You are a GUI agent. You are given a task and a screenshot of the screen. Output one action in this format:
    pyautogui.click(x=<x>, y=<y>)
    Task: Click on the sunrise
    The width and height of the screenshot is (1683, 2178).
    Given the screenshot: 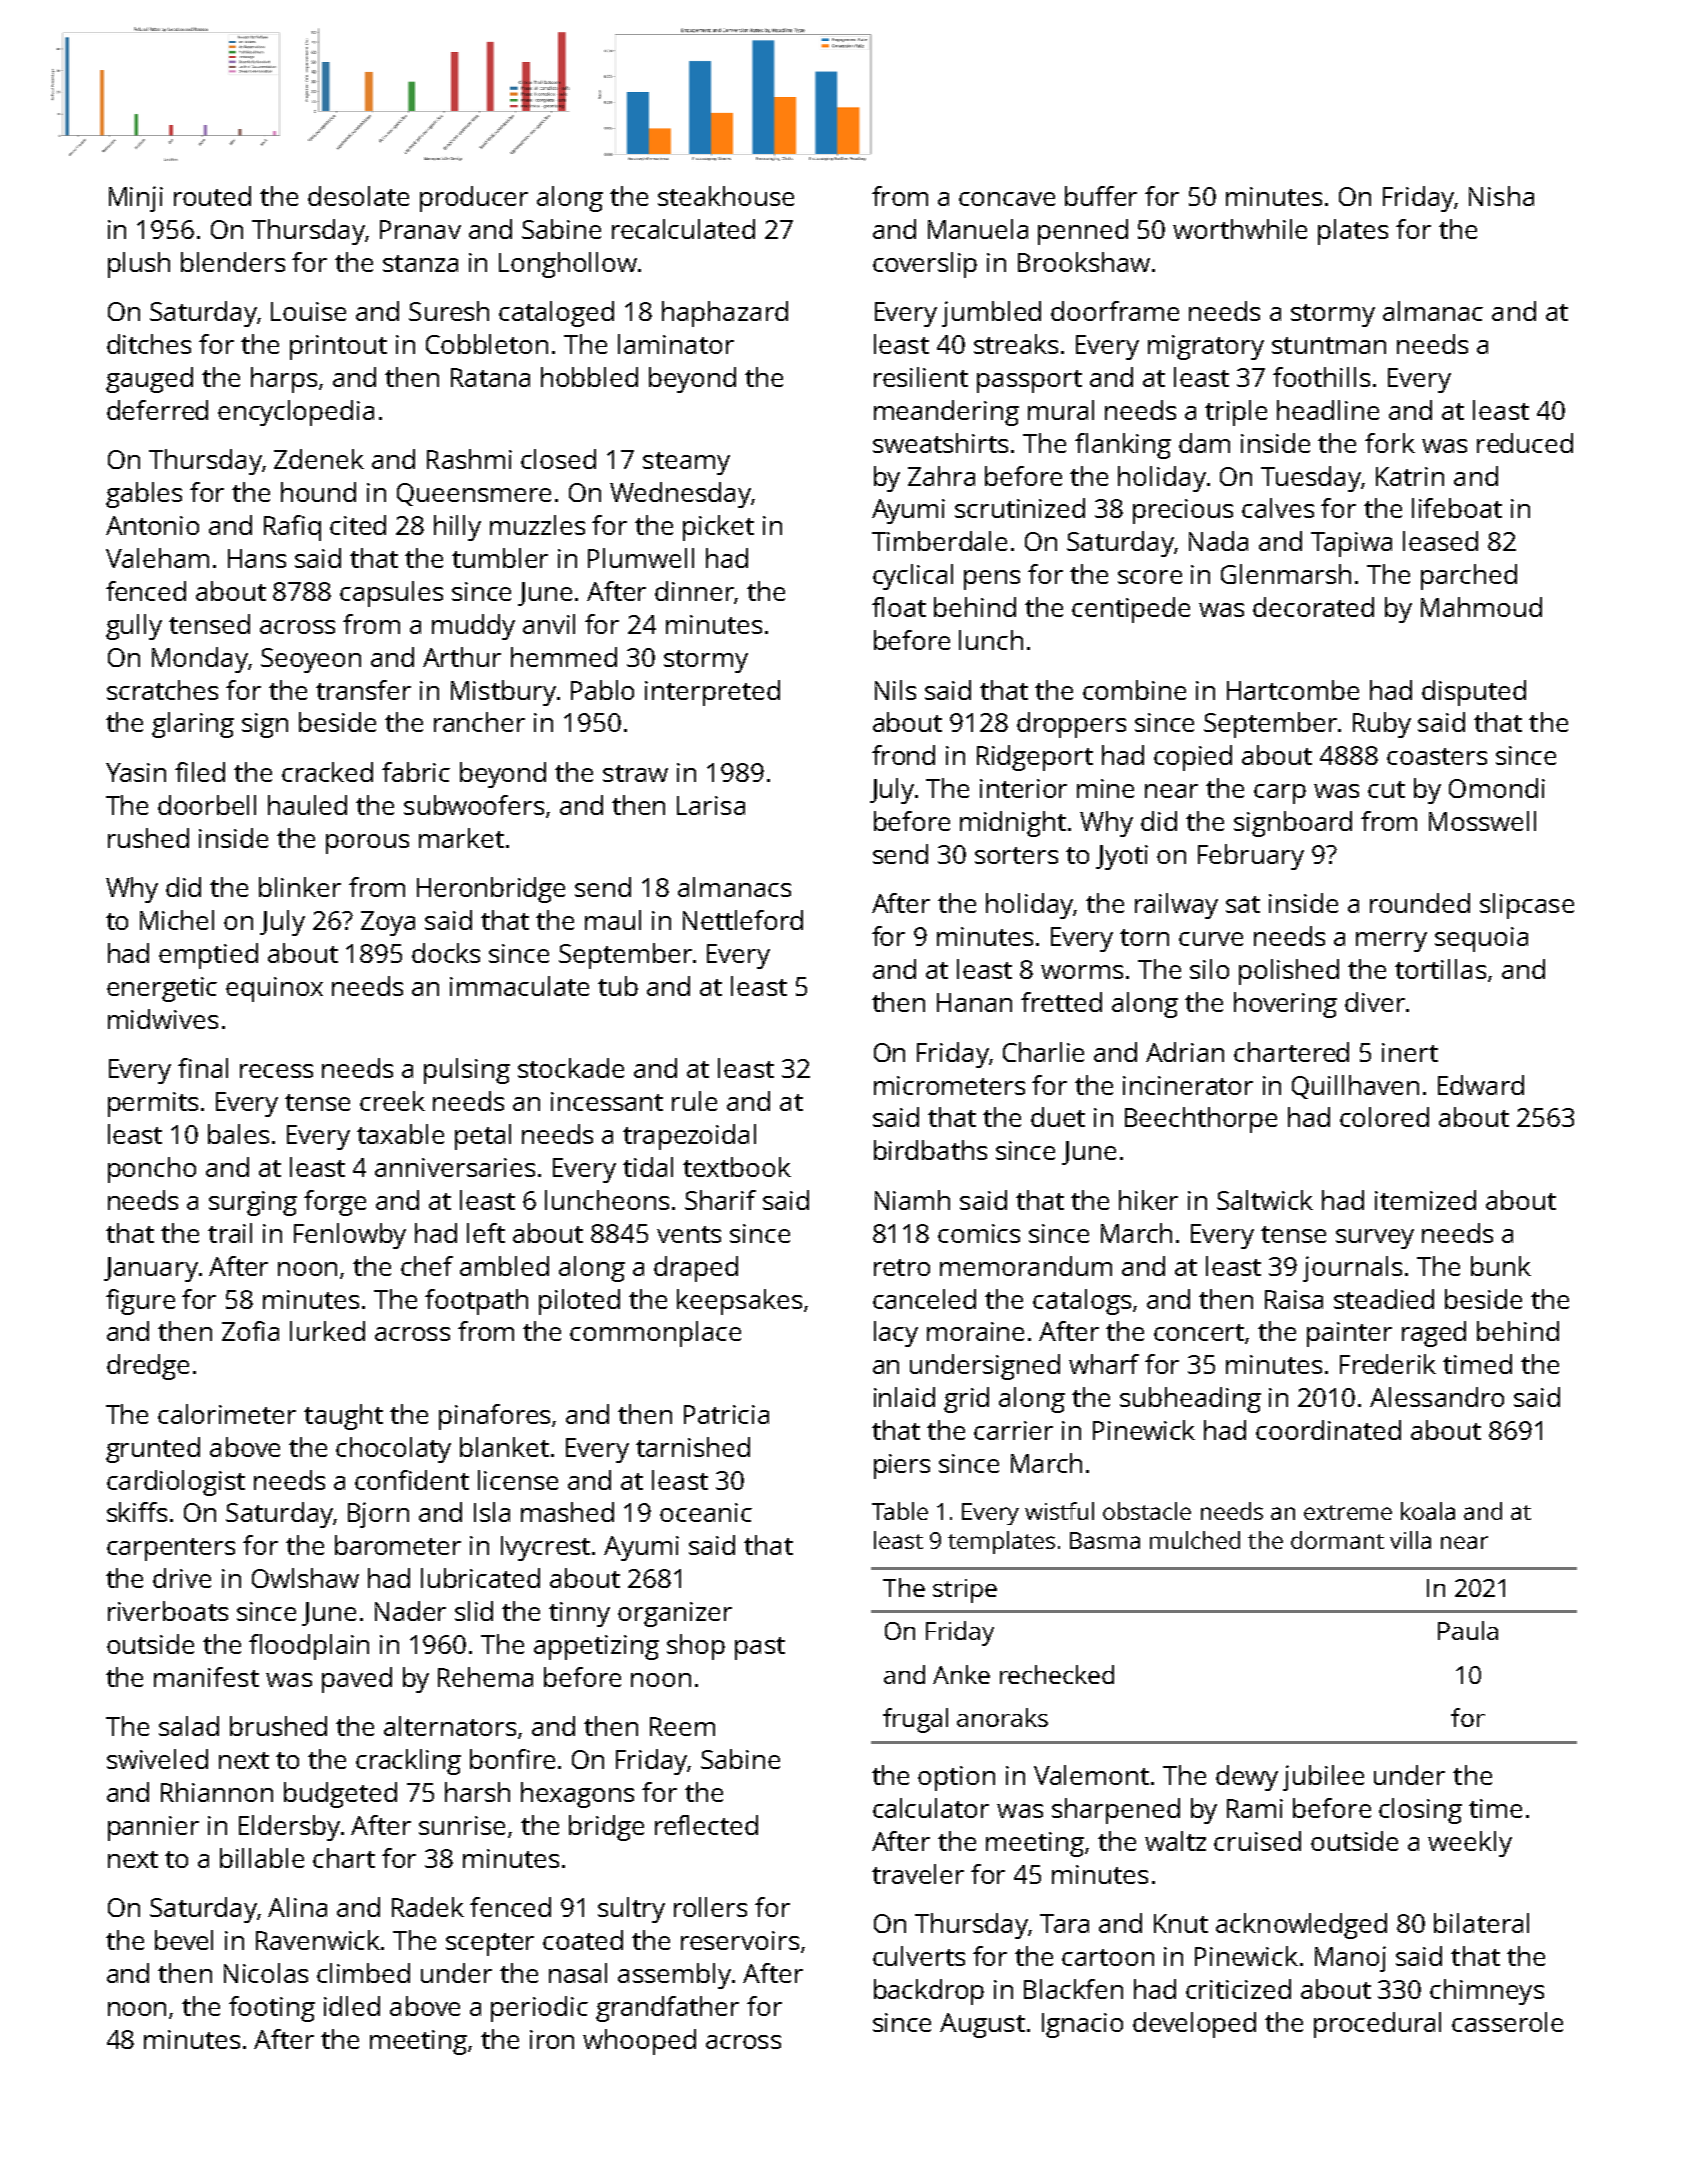 What is the action you would take?
    pyautogui.click(x=462, y=1825)
